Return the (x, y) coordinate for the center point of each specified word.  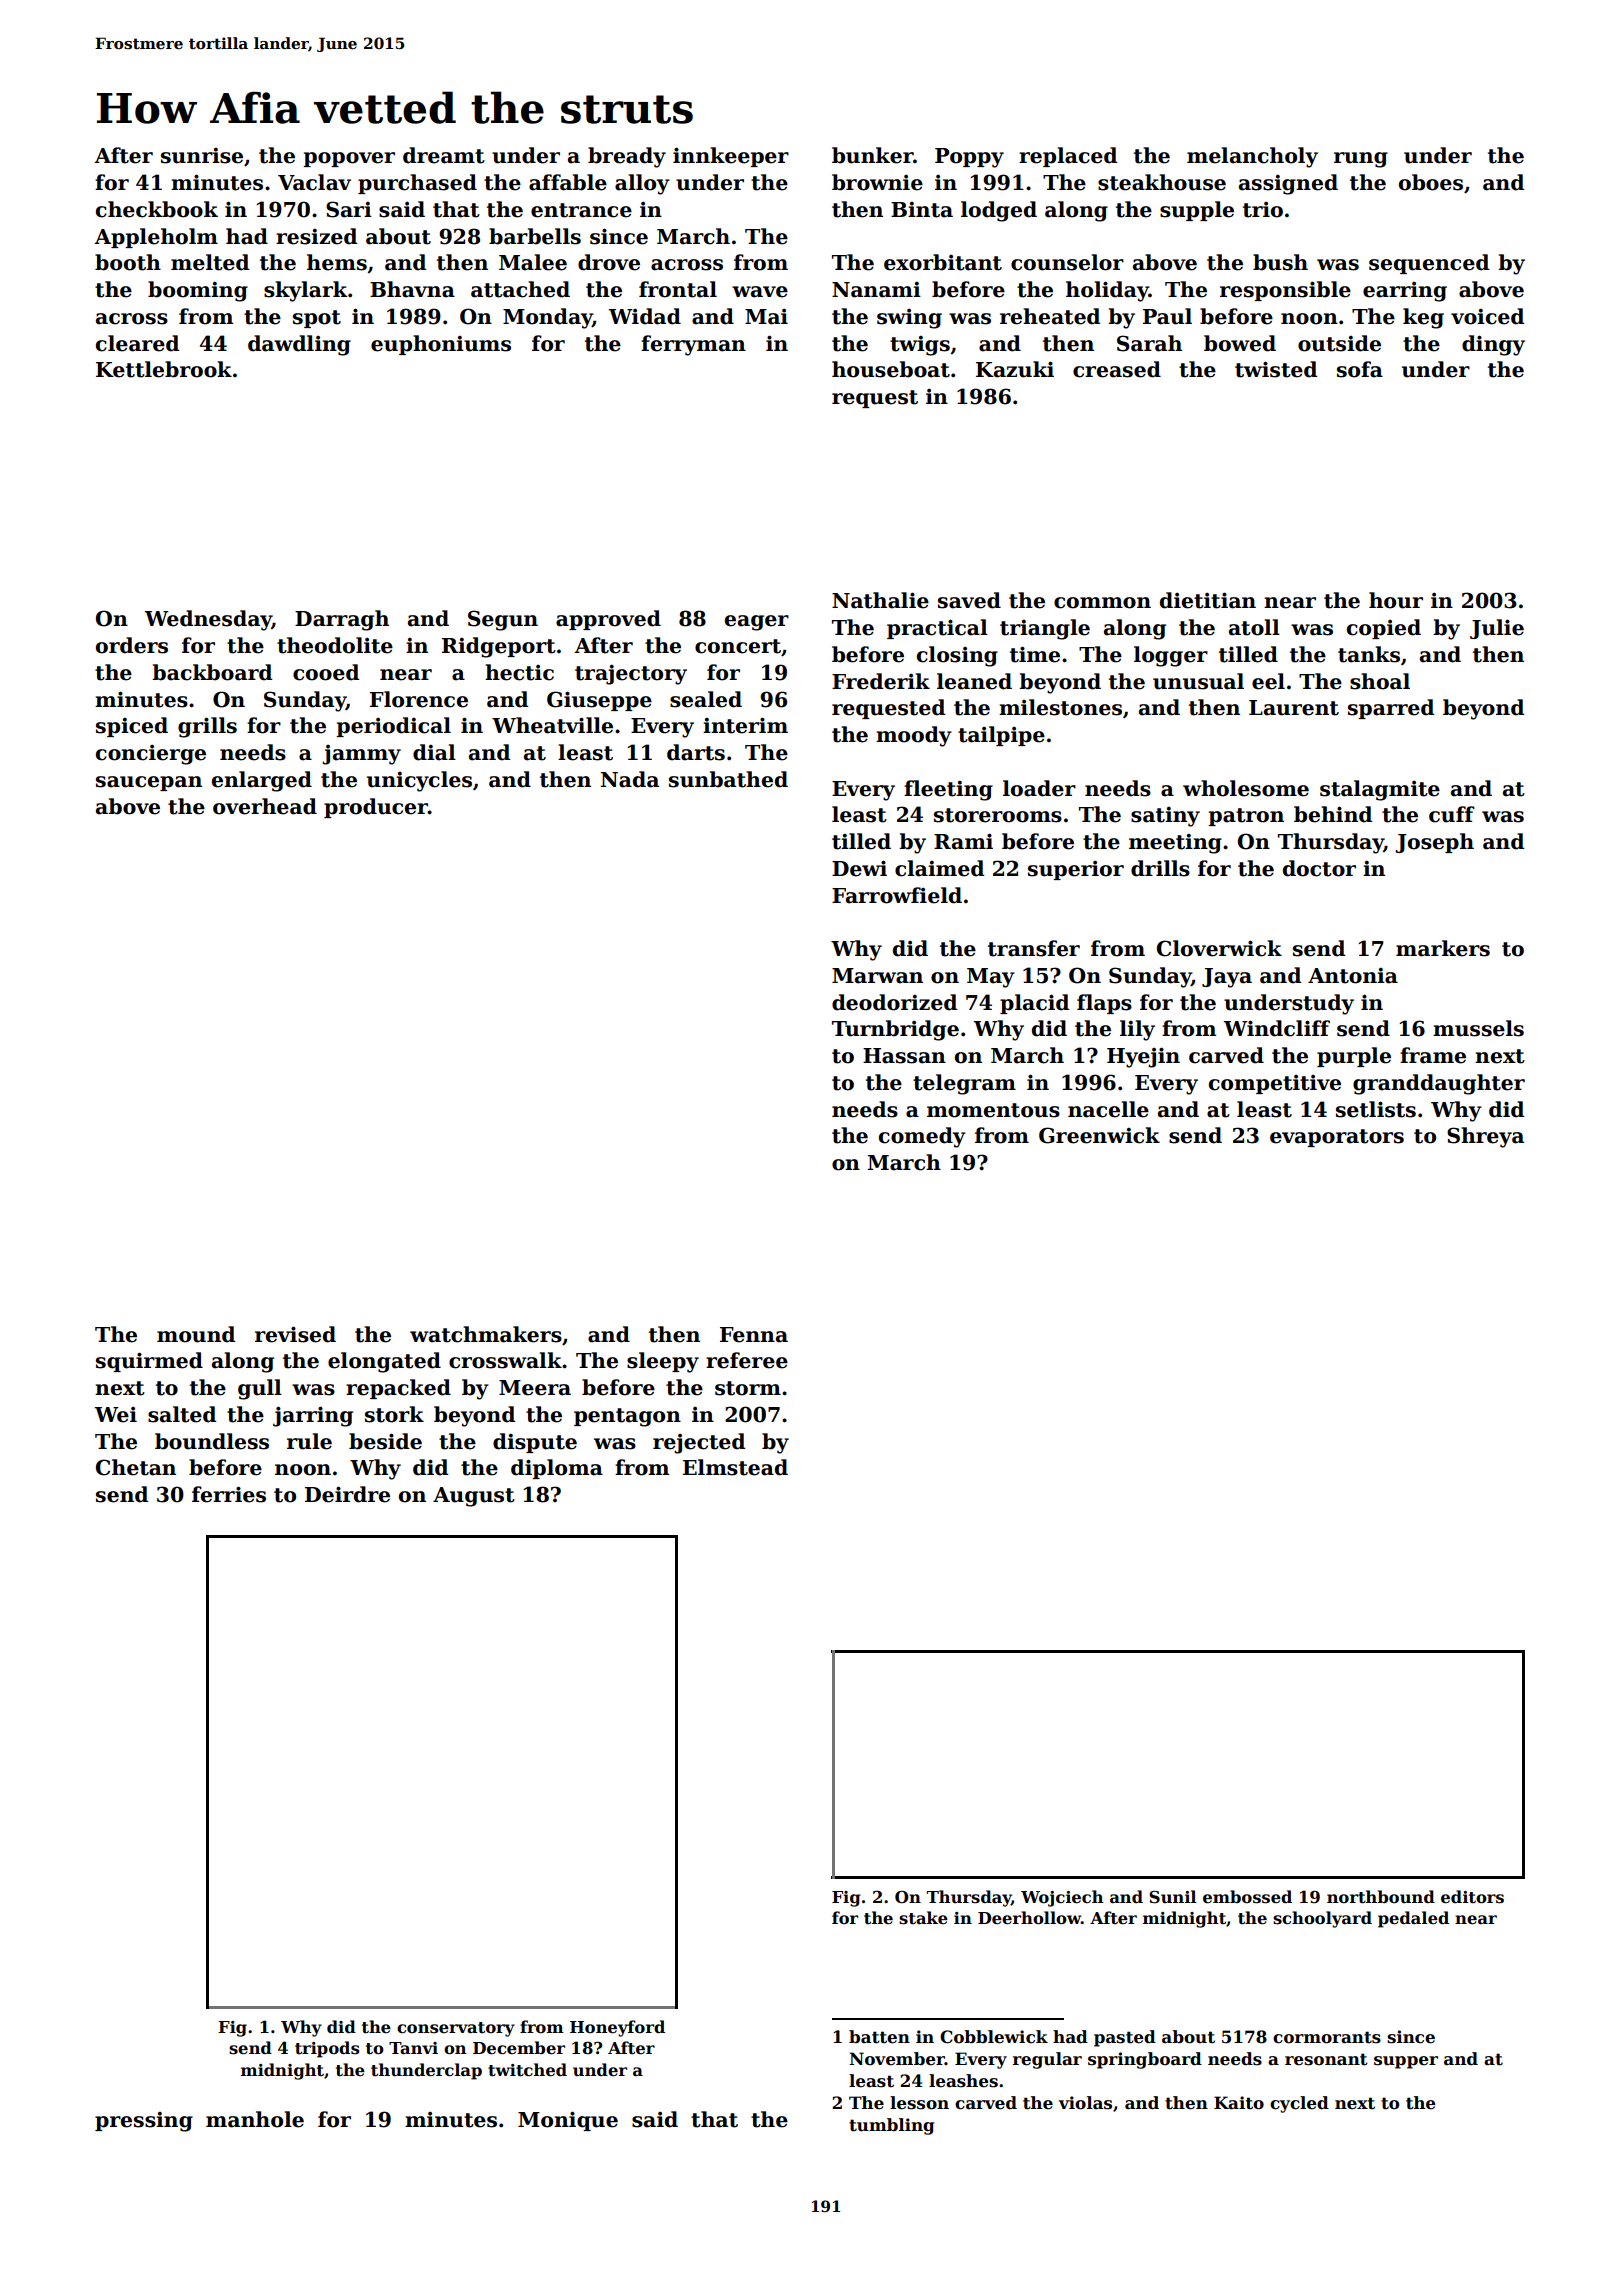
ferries (229, 1494)
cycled (1299, 2104)
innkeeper (731, 157)
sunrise (202, 155)
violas (1085, 2103)
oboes (1431, 182)
